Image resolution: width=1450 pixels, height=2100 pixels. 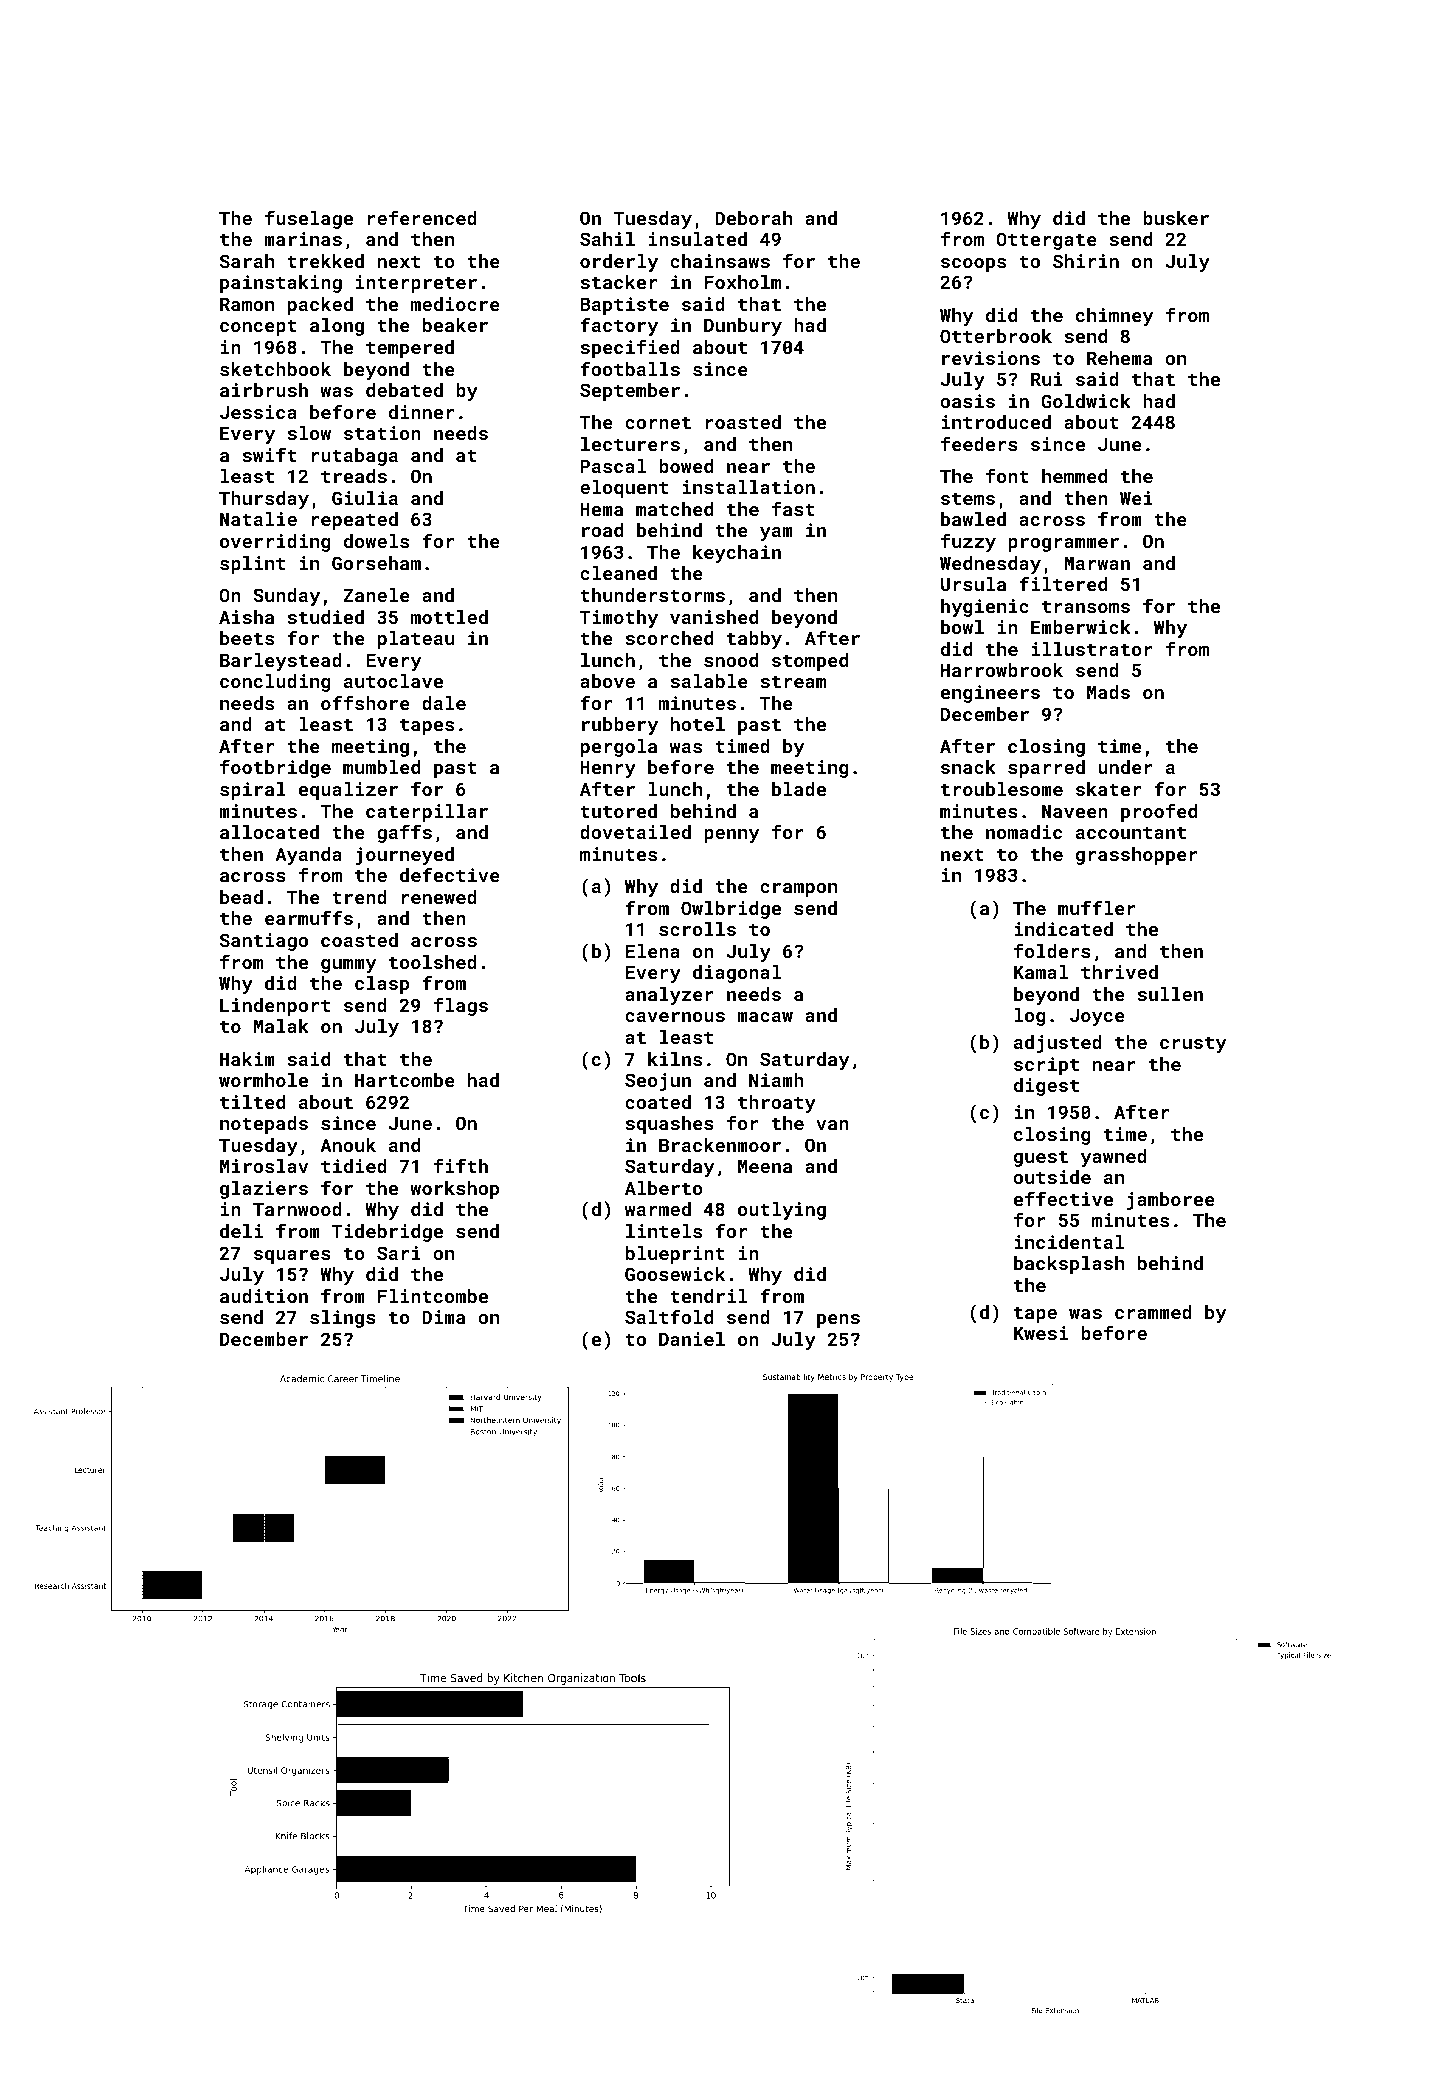 What do you see at coordinates (973, 584) in the screenshot?
I see `Ursula` at bounding box center [973, 584].
